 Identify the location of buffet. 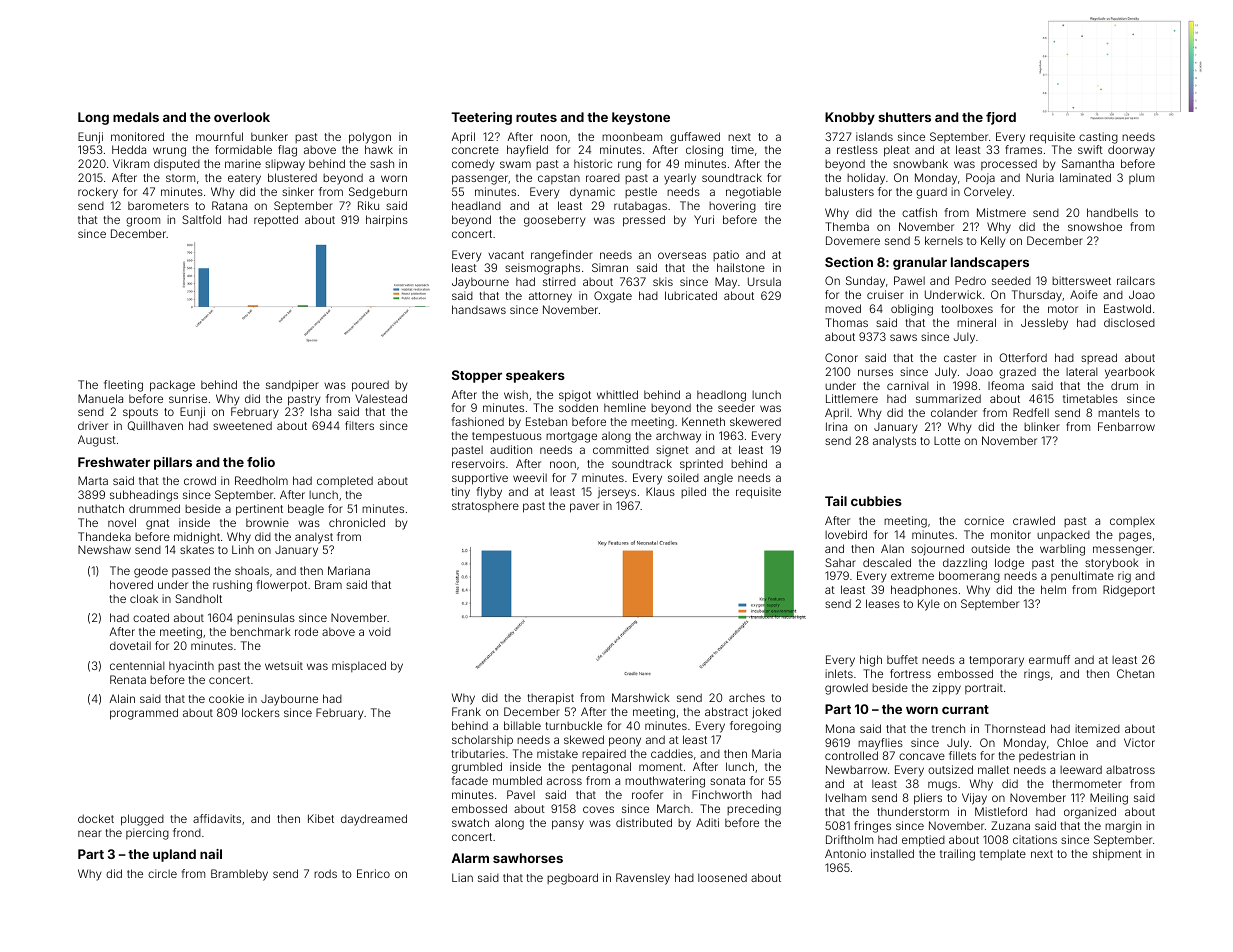
(902, 659).
